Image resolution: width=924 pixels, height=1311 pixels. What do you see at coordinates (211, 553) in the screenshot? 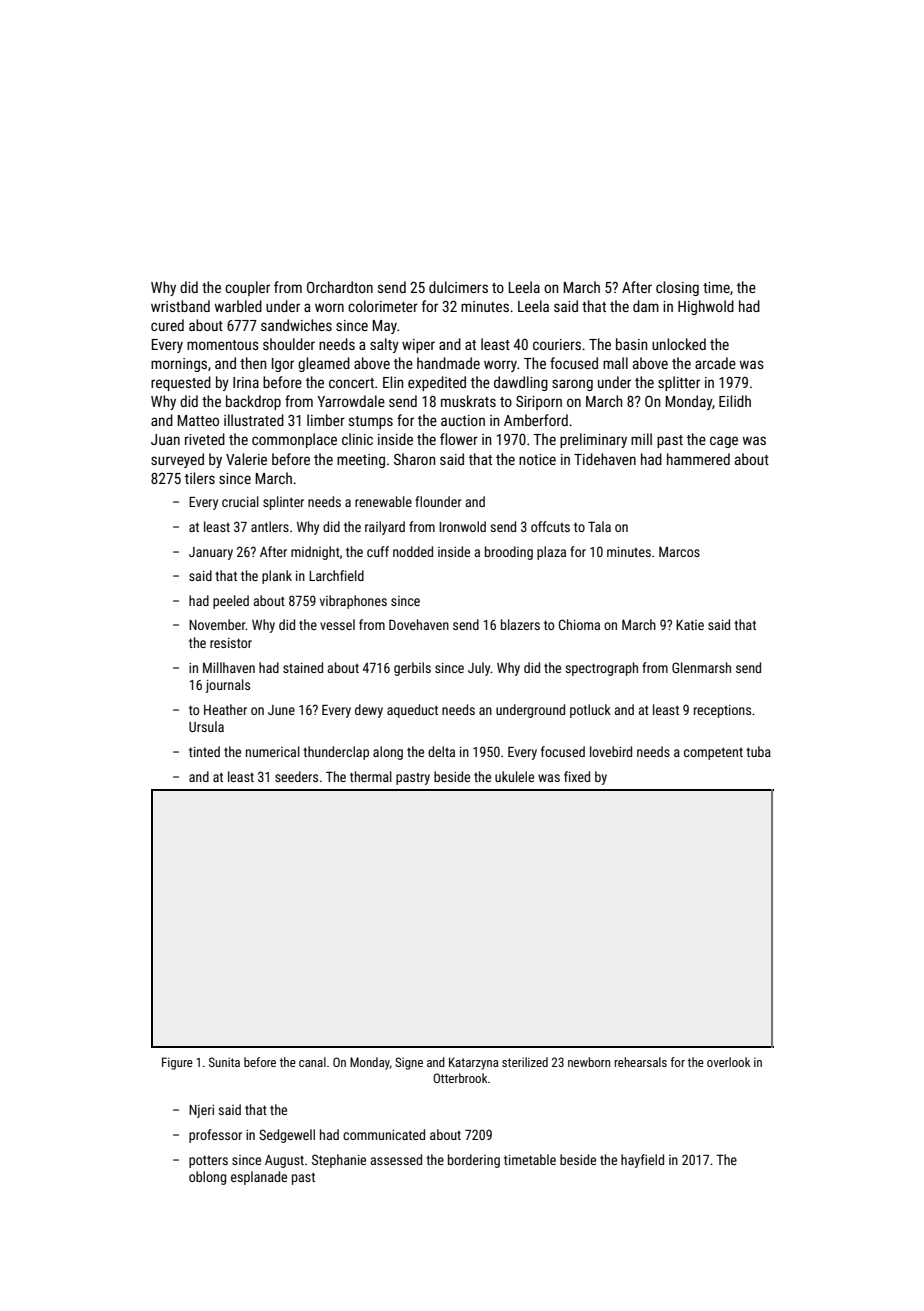
I see `January` at bounding box center [211, 553].
